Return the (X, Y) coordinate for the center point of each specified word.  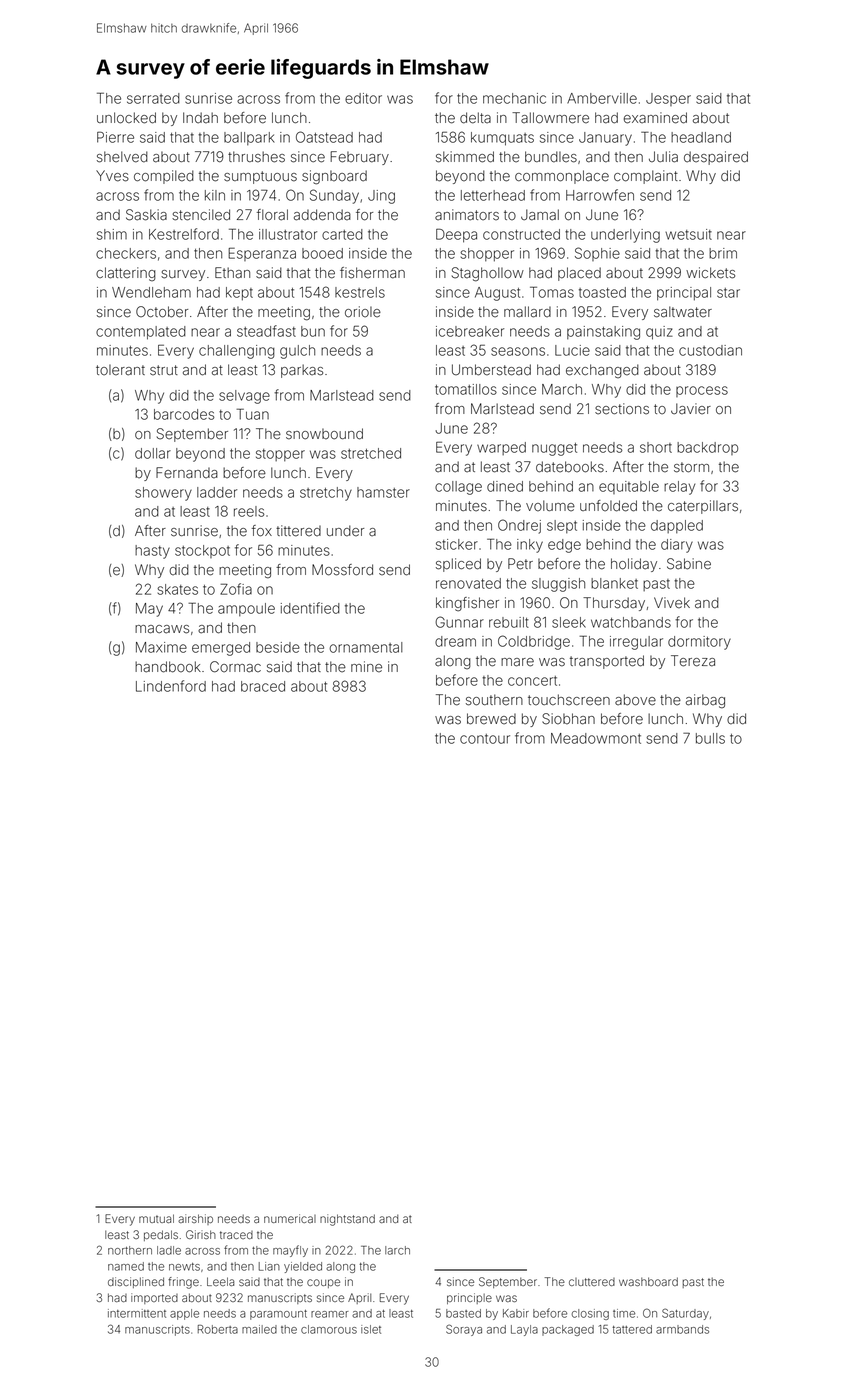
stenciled (201, 215)
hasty (152, 552)
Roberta (218, 1329)
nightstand (347, 1220)
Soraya (464, 1330)
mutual (156, 1218)
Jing (381, 197)
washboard (648, 1281)
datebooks (570, 467)
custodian (710, 350)
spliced (458, 565)
